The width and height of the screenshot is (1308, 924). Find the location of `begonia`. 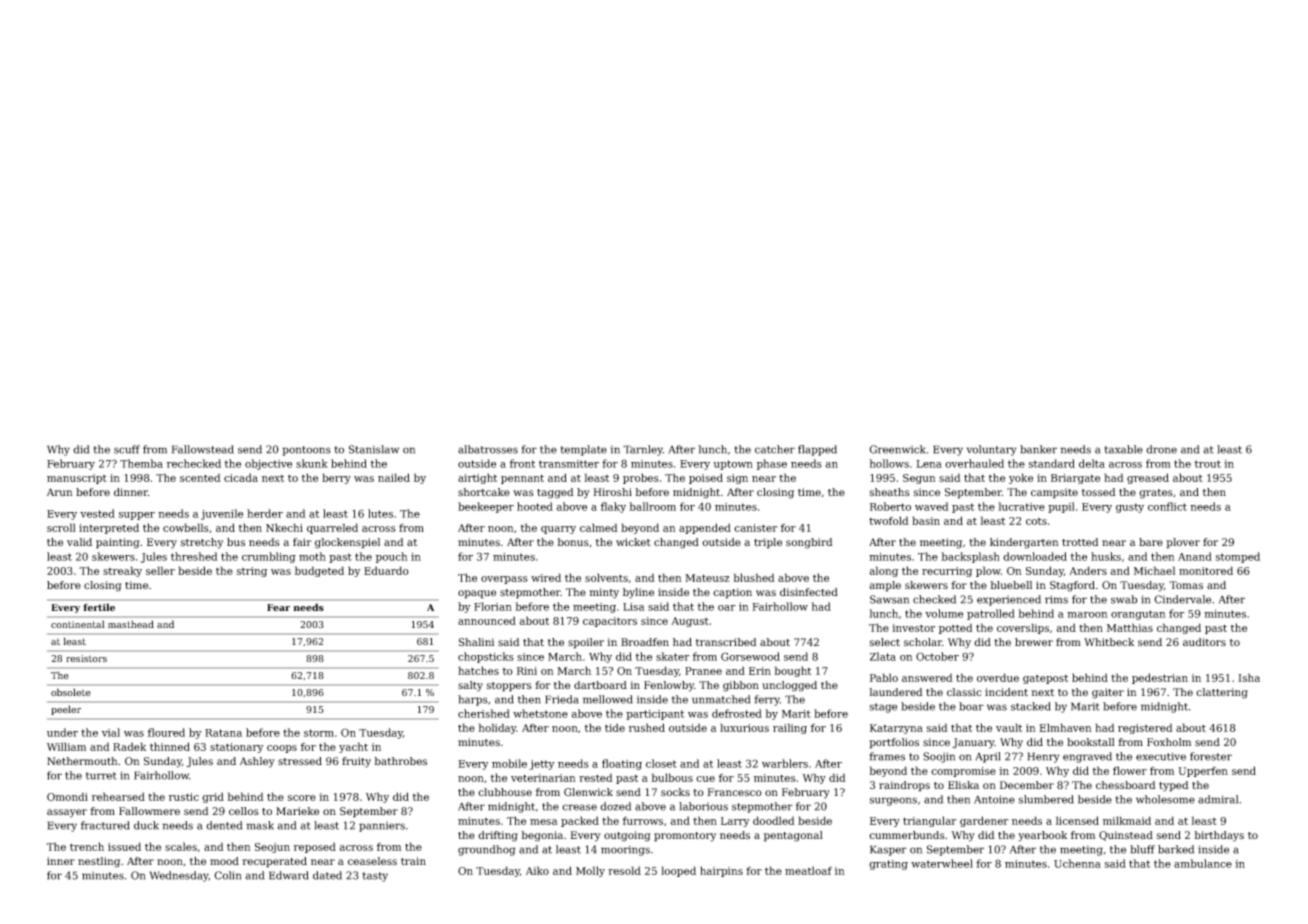

begonia is located at coordinates (542, 836).
